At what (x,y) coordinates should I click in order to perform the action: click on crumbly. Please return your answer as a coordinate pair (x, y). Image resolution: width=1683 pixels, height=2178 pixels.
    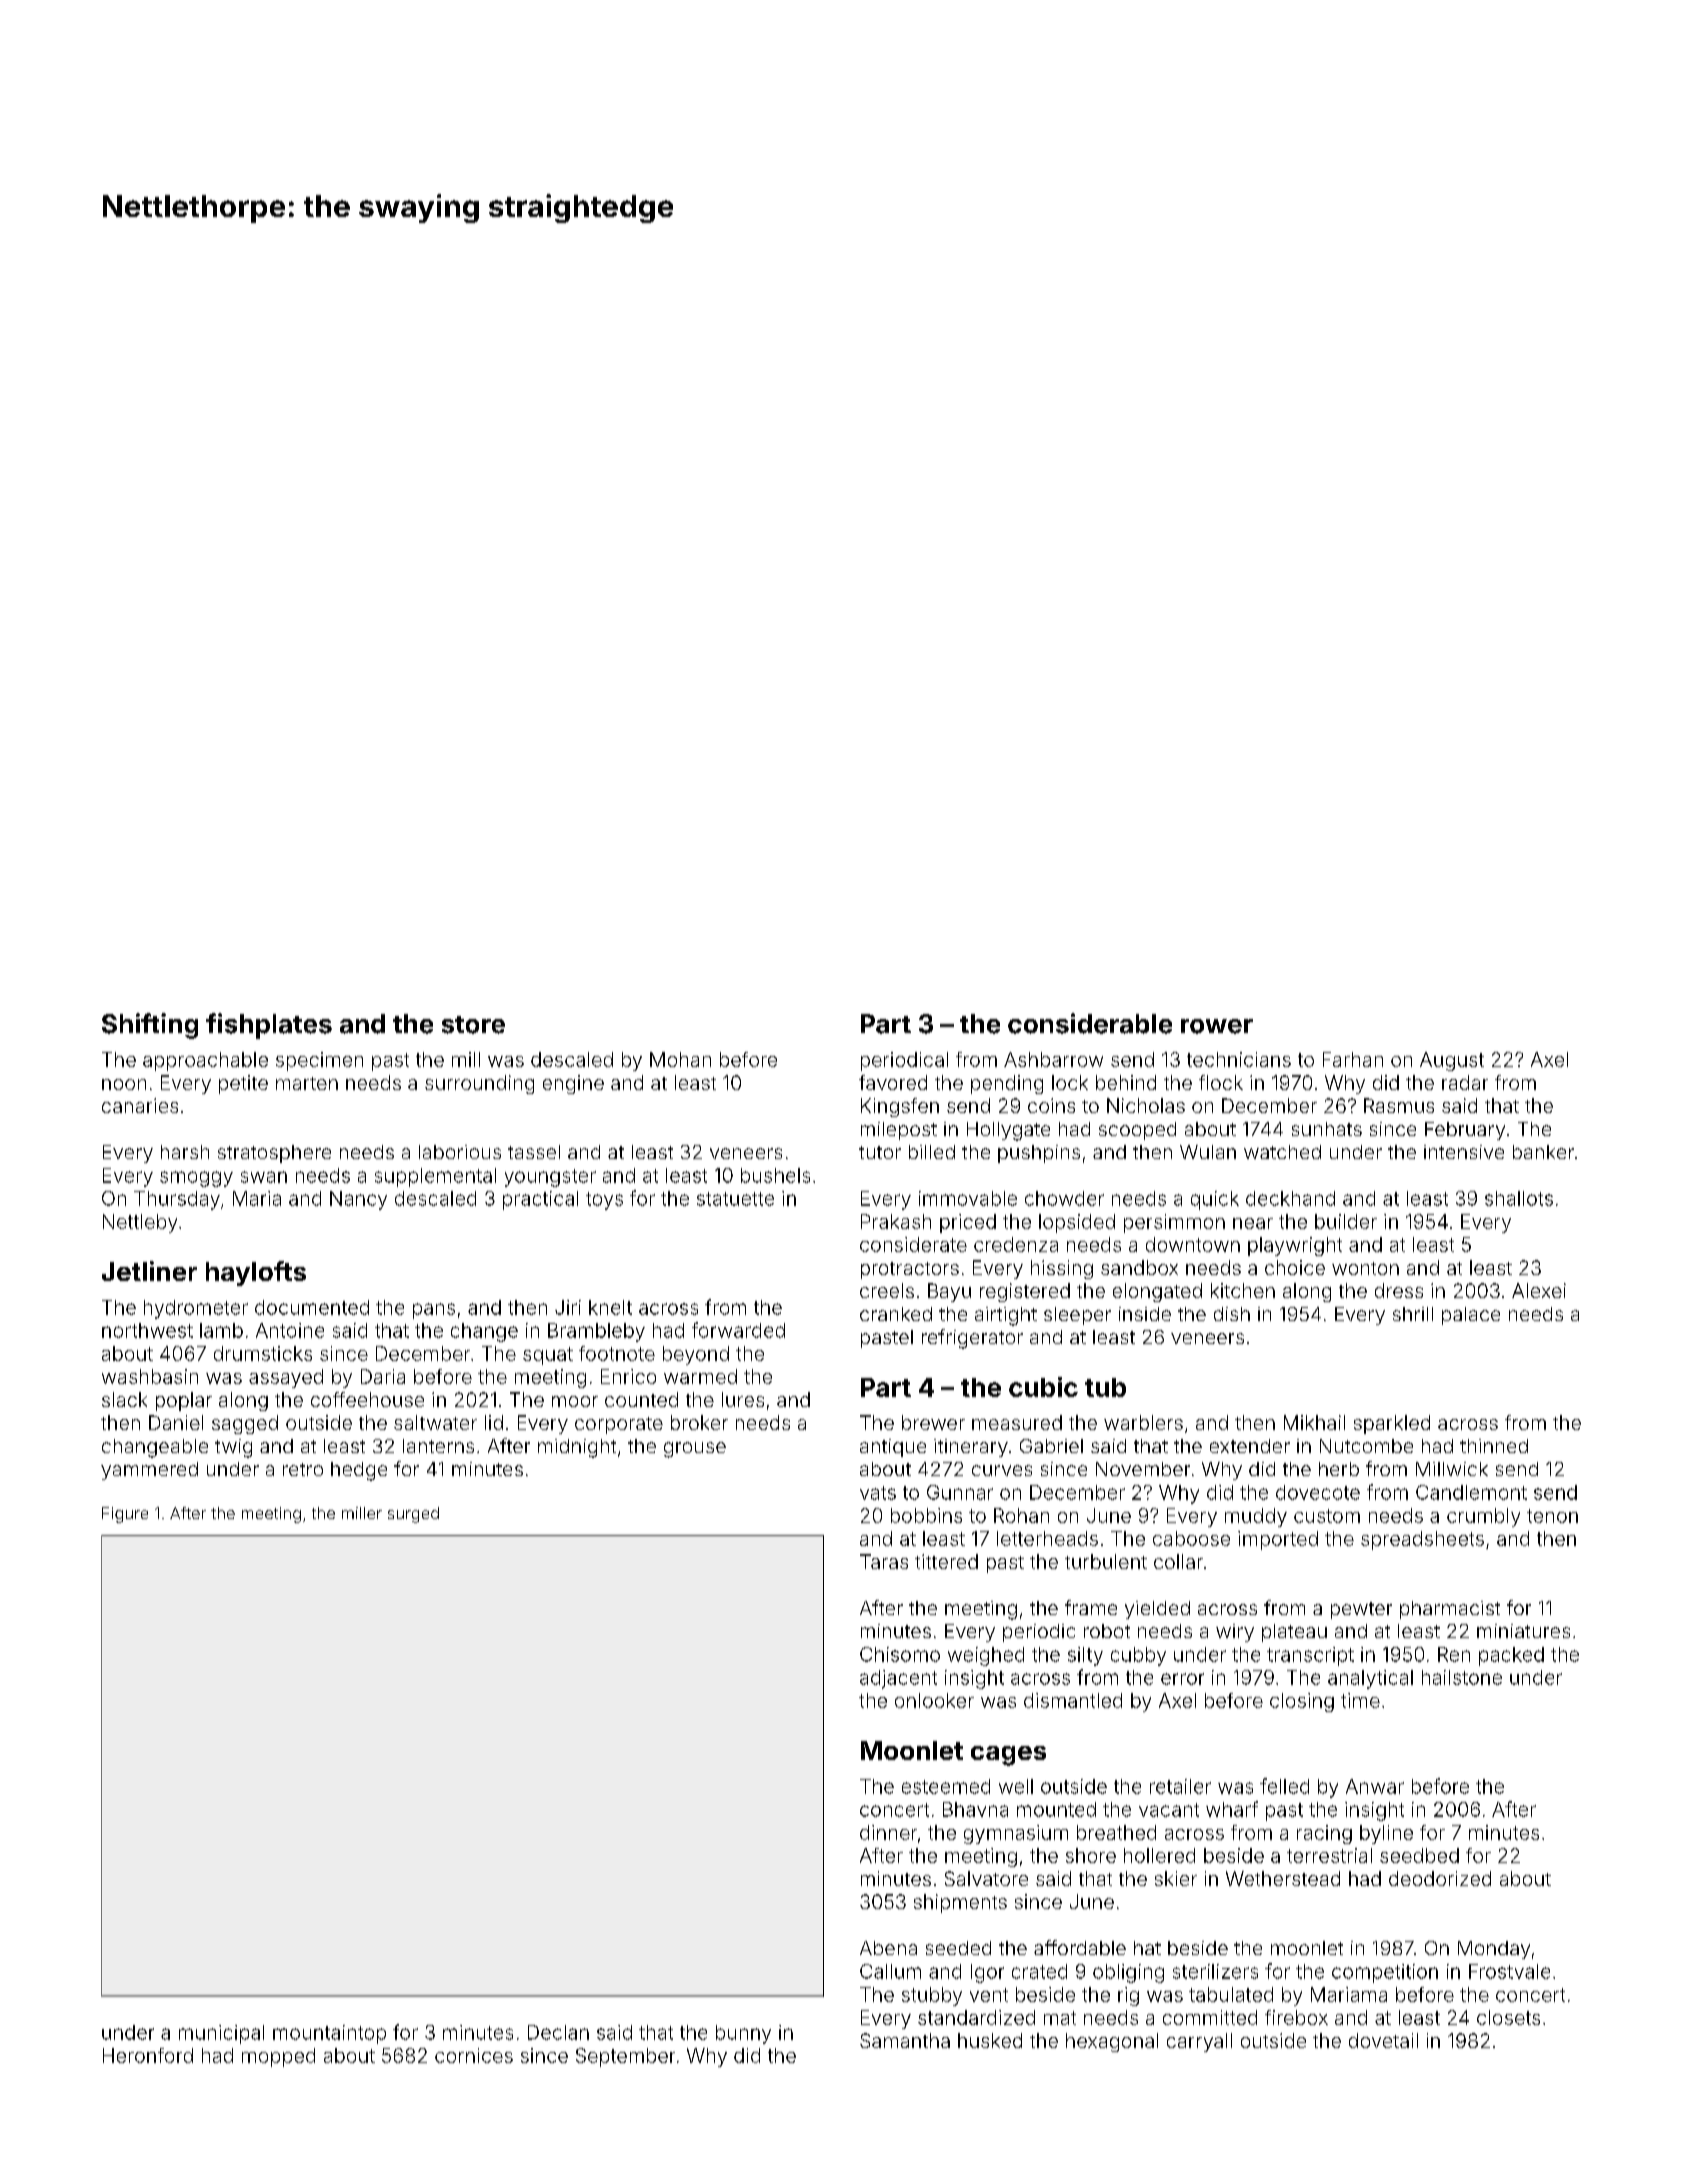
    Looking at the image, I should click on (1483, 1517).
